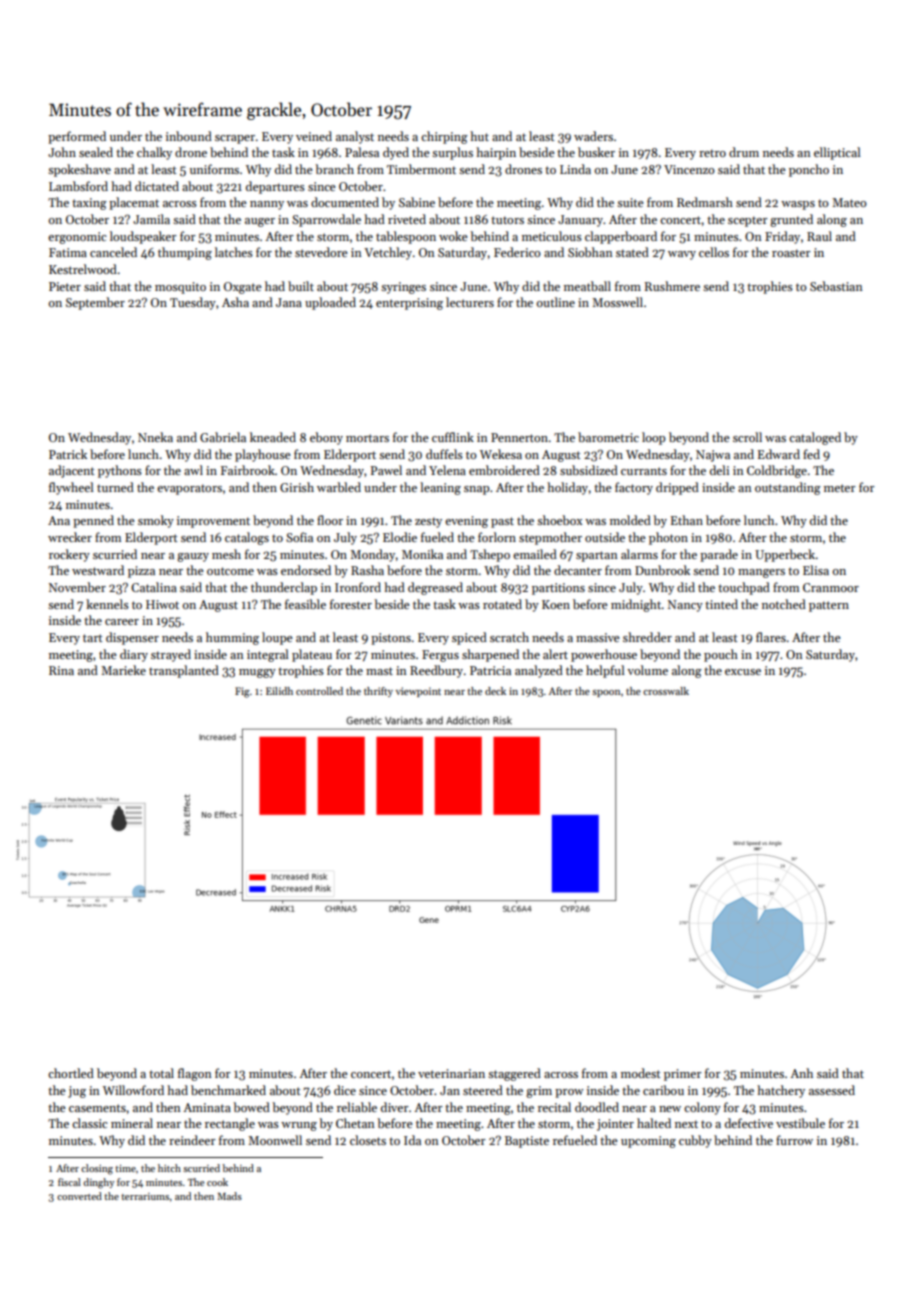  I want to click on Mads, so click(229, 1196).
